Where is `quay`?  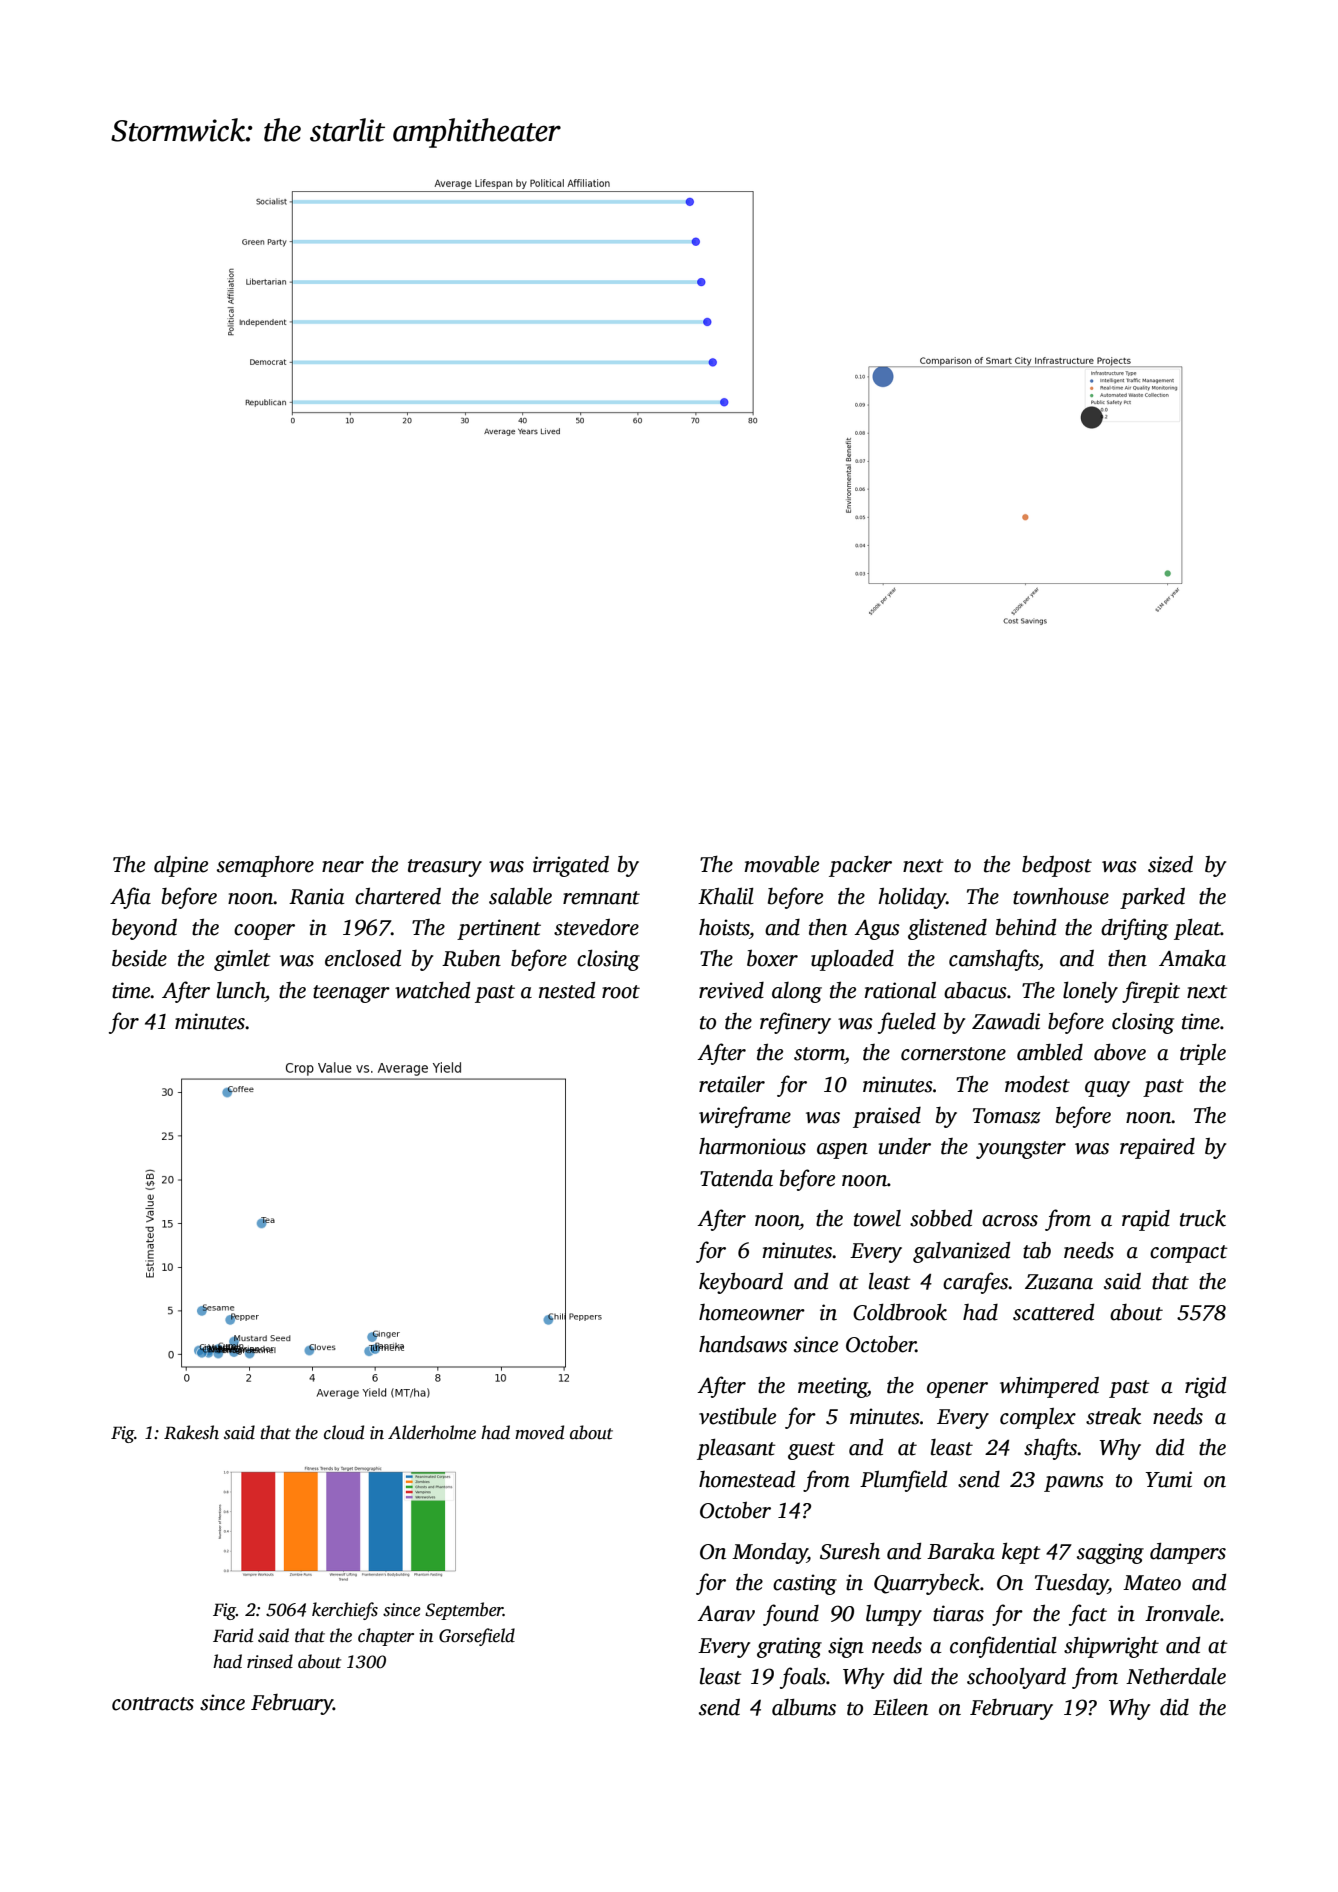 quay is located at coordinates (1107, 1089).
